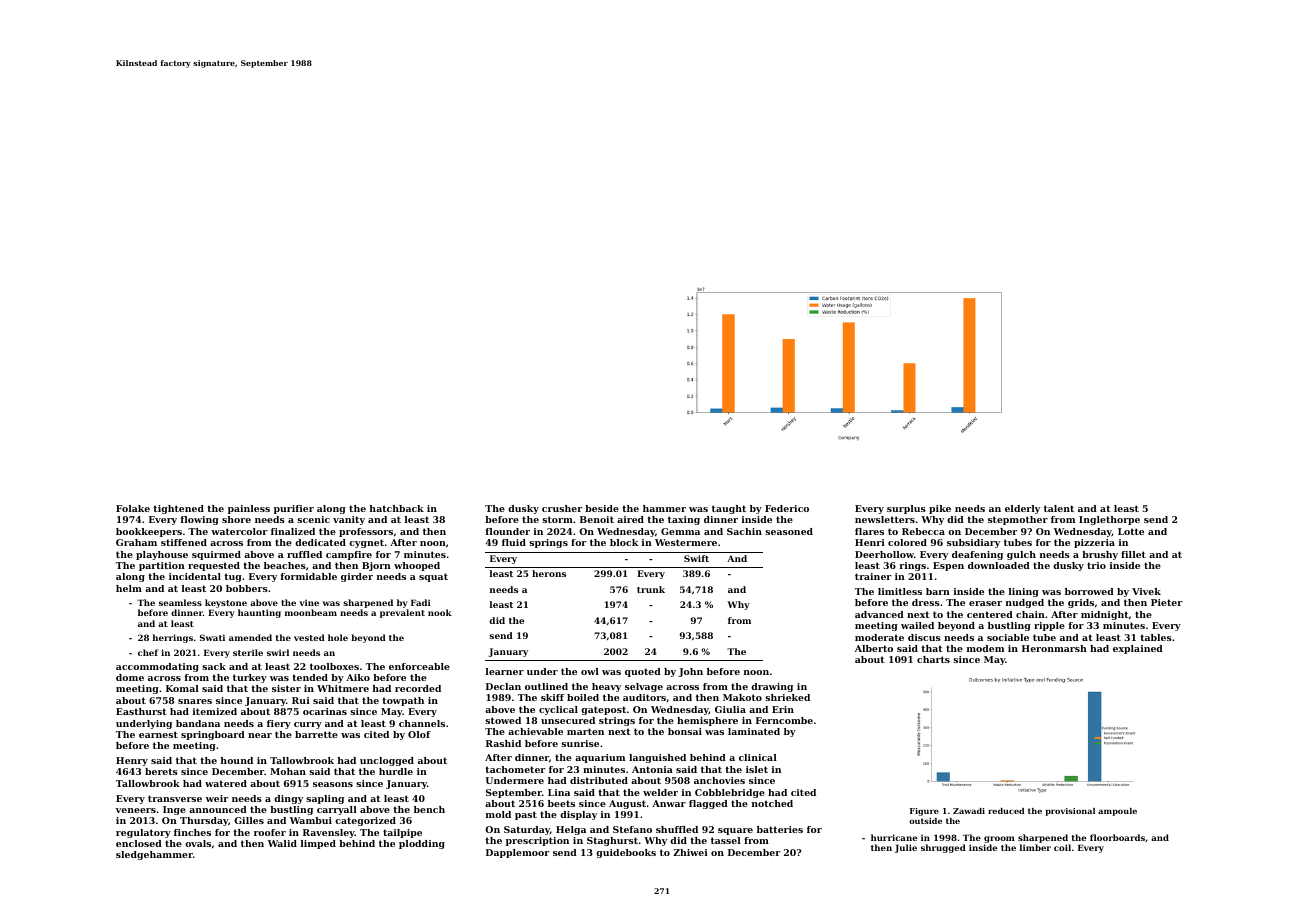 This screenshot has height=924, width=1308. Describe the element at coordinates (873, 576) in the screenshot. I see `trainer` at that location.
